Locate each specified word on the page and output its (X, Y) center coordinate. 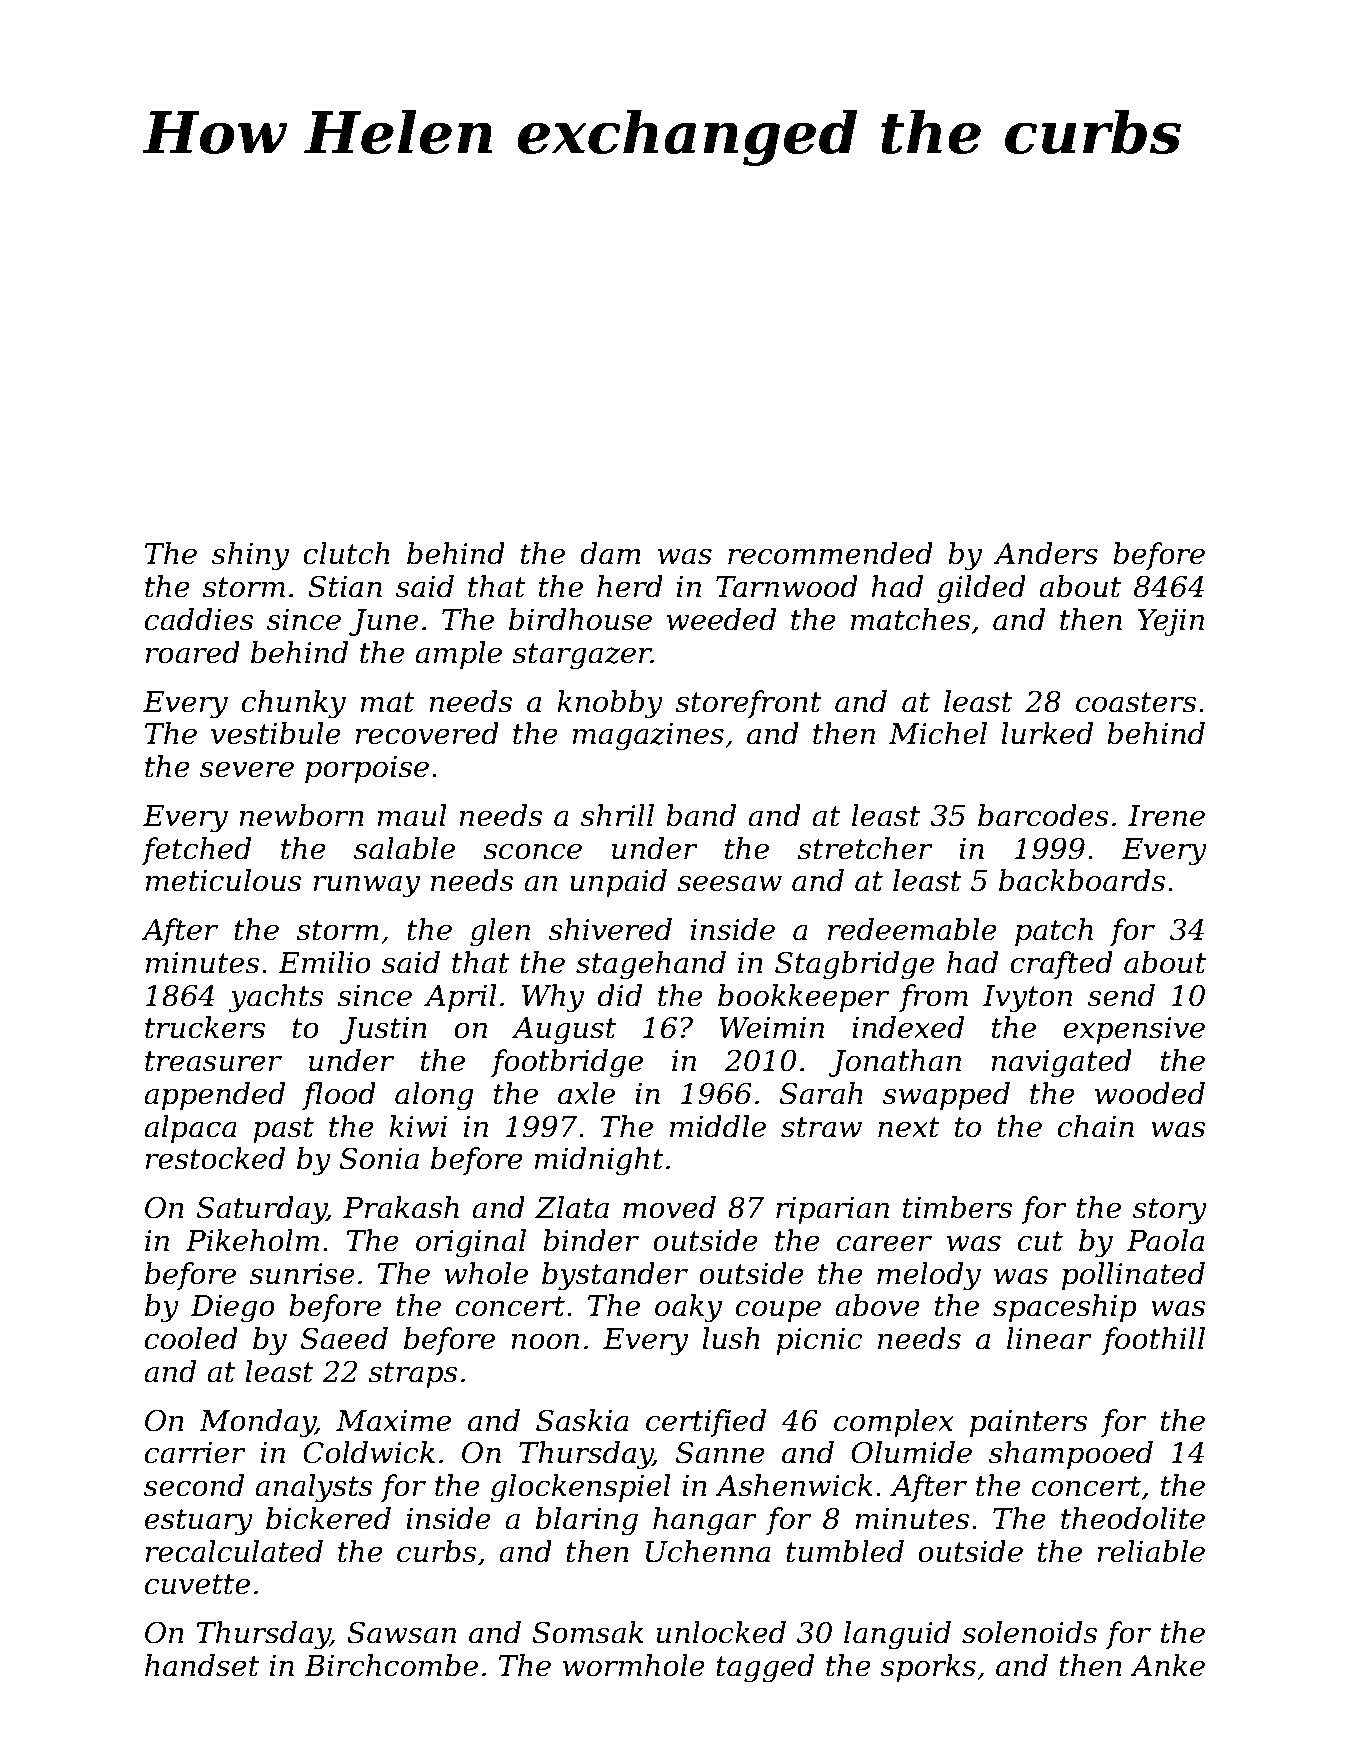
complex (894, 1423)
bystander (615, 1276)
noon (545, 1341)
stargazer (581, 656)
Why (553, 998)
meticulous (223, 880)
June (384, 622)
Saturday (262, 1210)
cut (1040, 1241)
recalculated (234, 1551)
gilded (981, 589)
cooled (191, 1338)
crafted (1061, 965)
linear (1049, 1338)
